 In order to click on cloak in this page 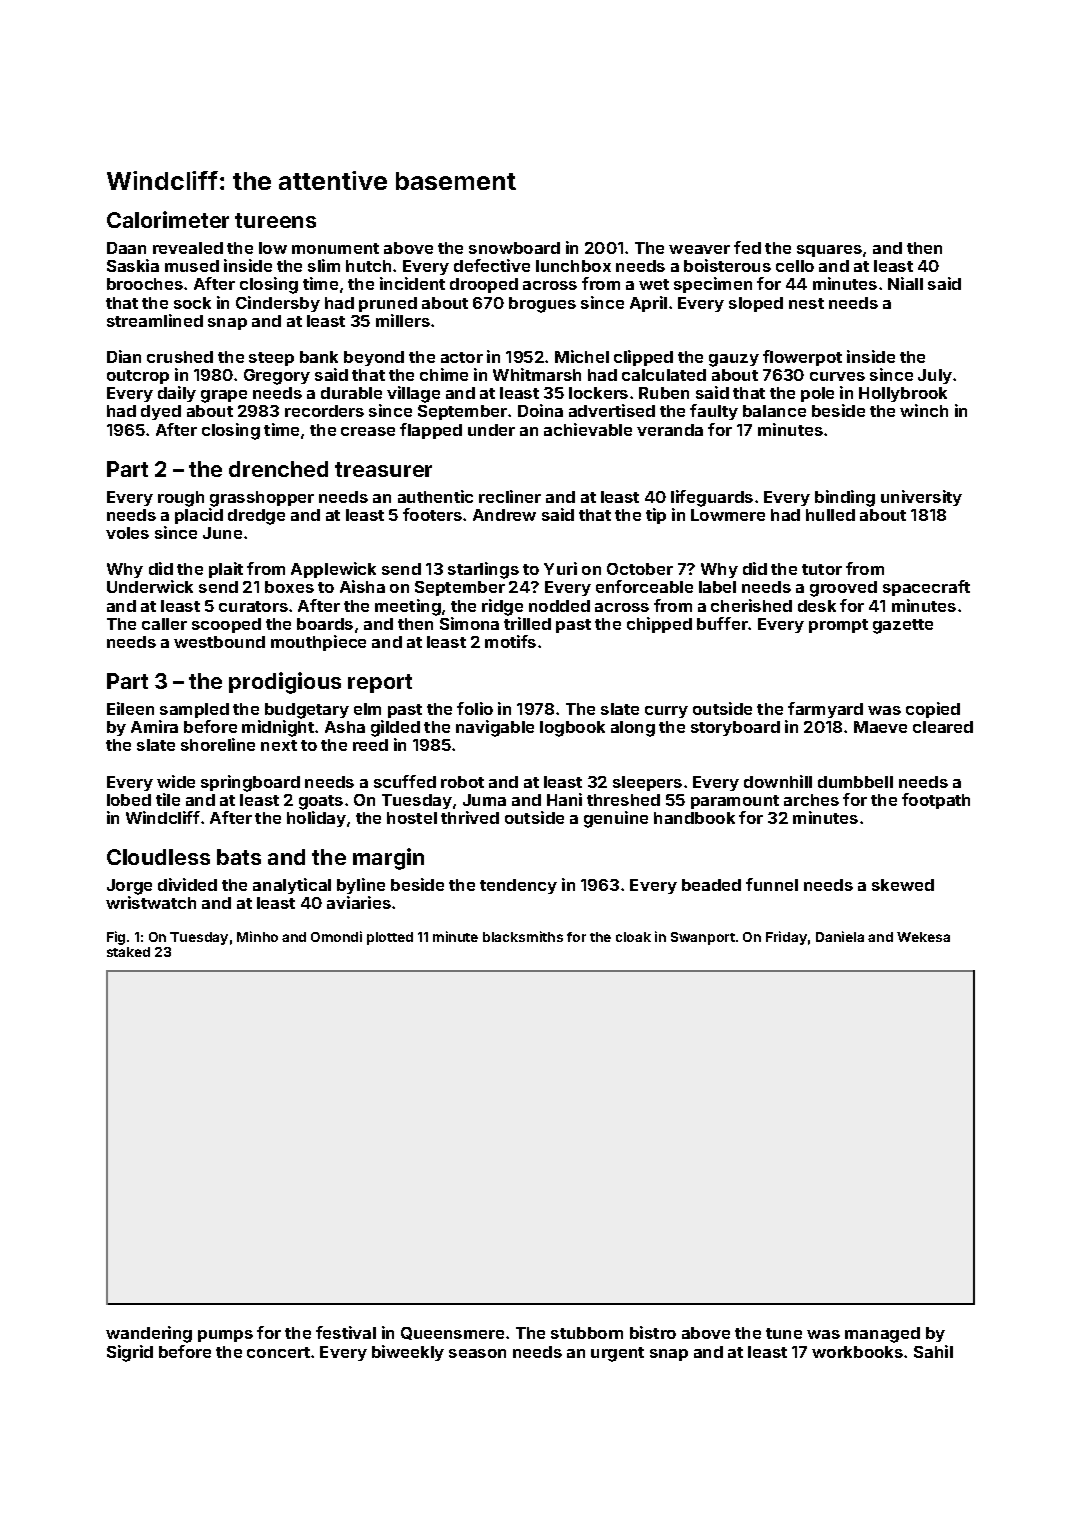, I will do `click(633, 937)`.
